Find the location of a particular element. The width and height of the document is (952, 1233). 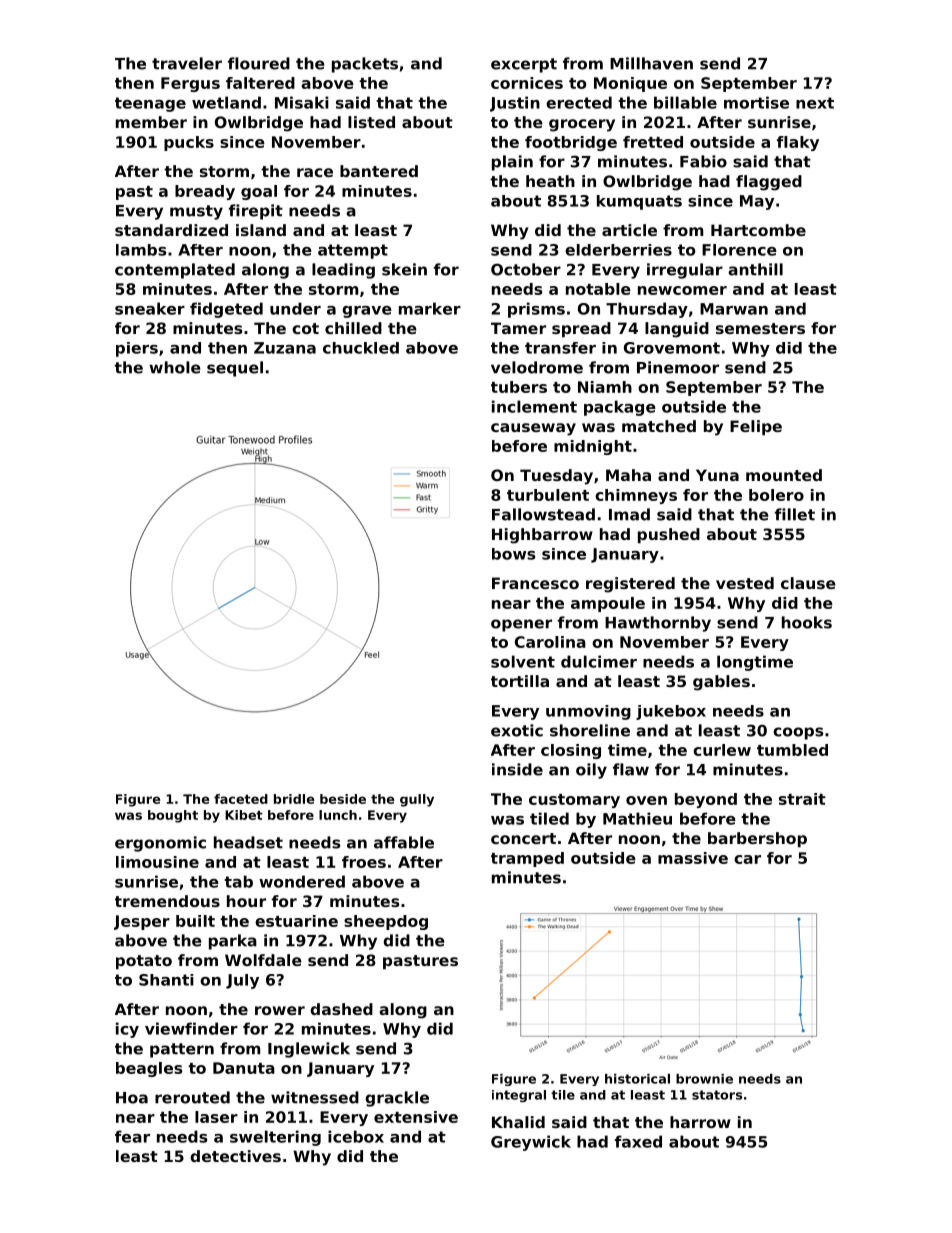

notable is located at coordinates (598, 289).
